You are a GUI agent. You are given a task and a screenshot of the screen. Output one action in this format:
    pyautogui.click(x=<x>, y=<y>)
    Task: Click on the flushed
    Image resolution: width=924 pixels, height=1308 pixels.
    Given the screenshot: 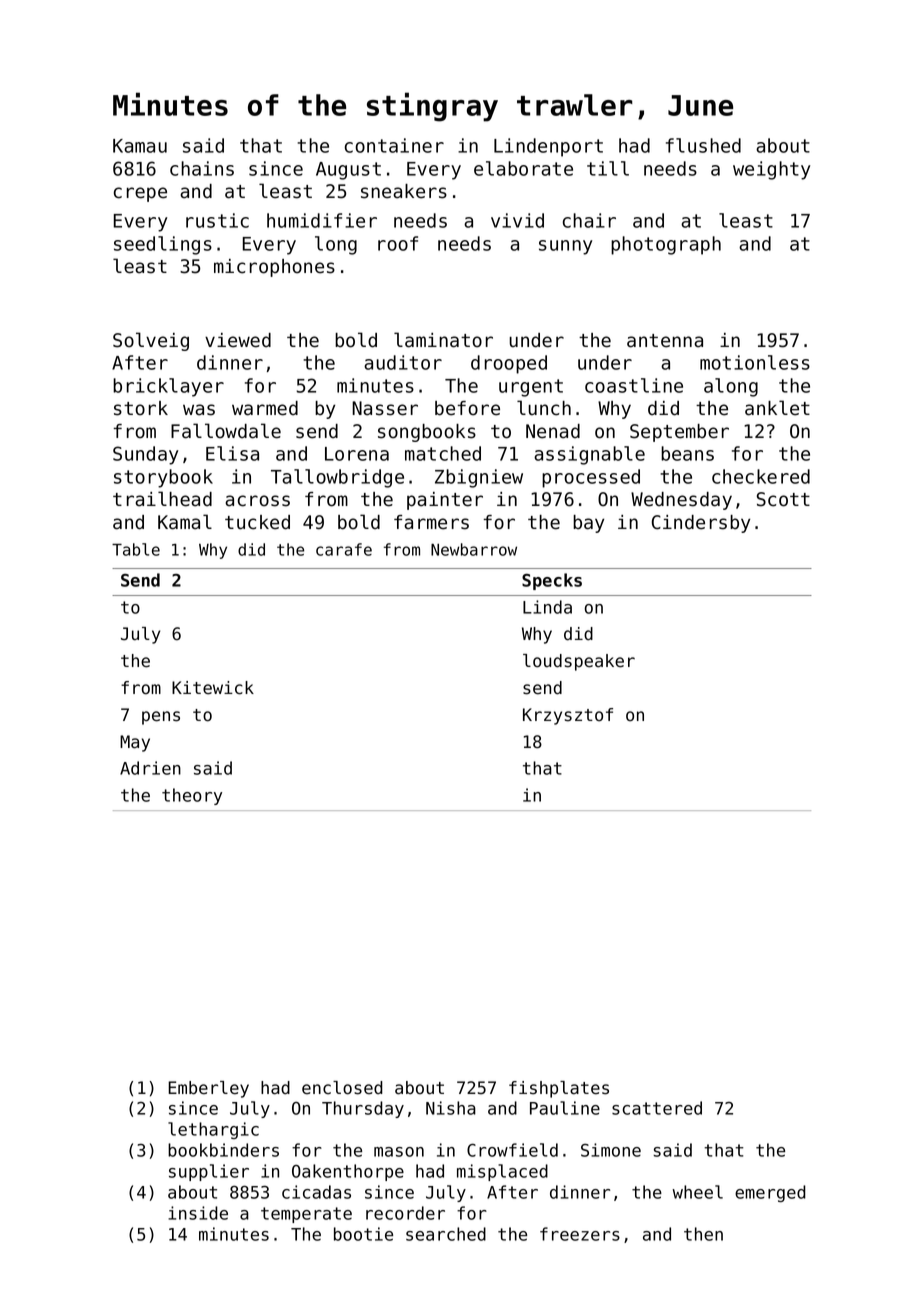 What is the action you would take?
    pyautogui.click(x=703, y=145)
